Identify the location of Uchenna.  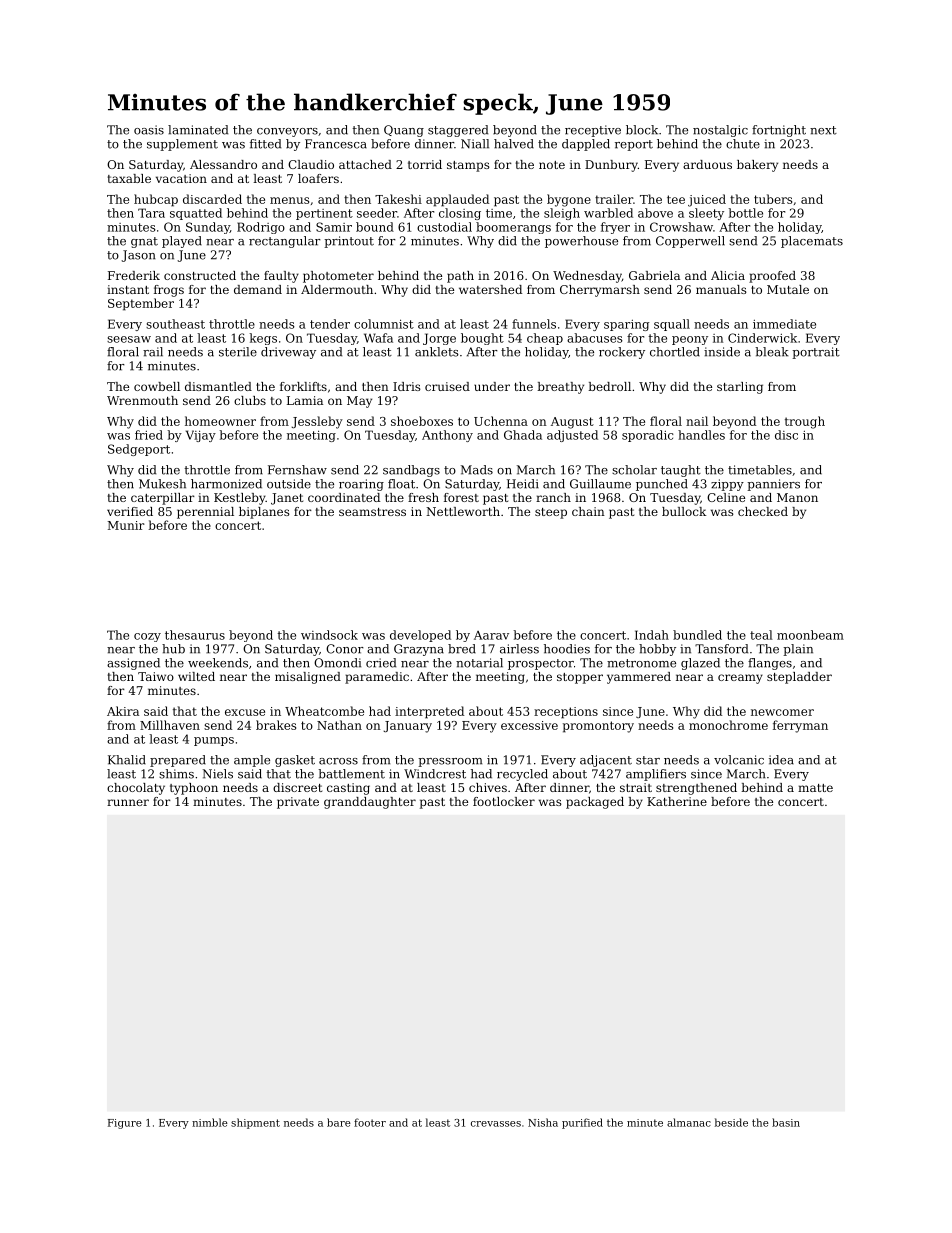
(501, 421).
